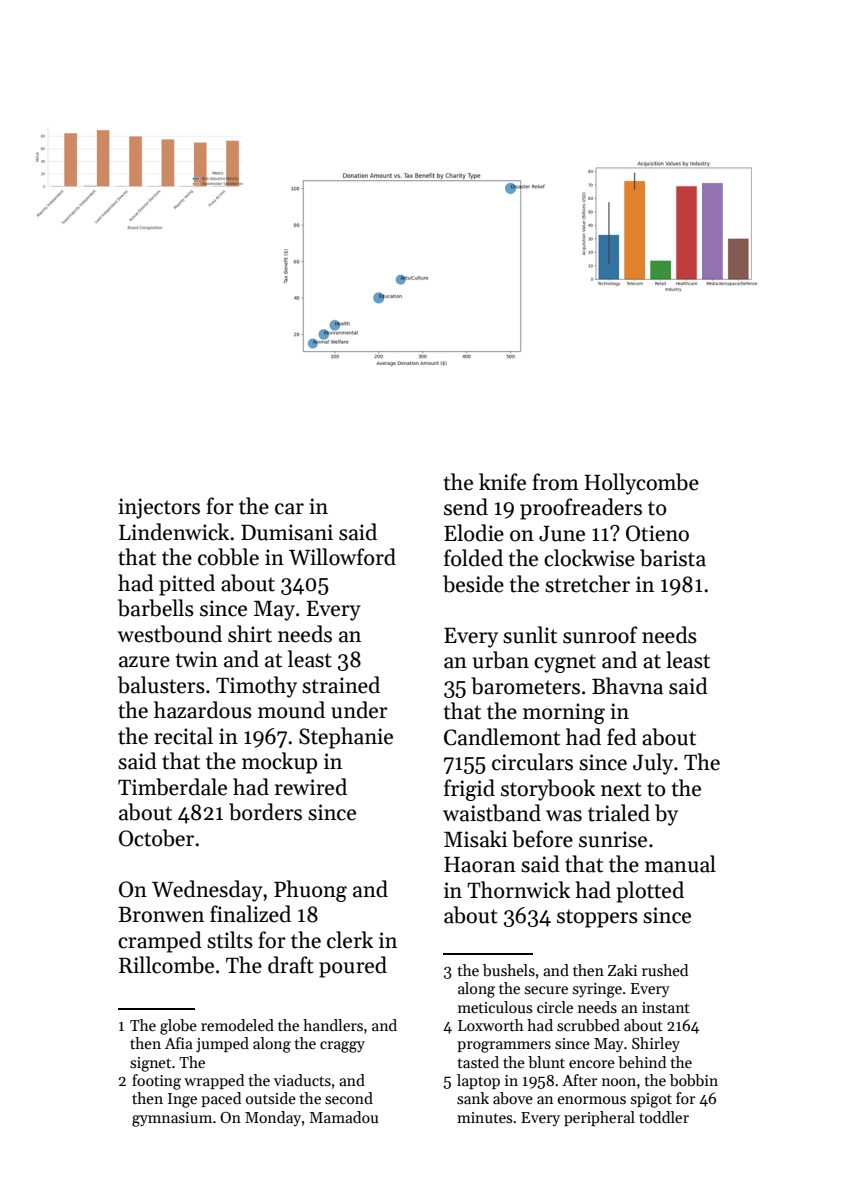  What do you see at coordinates (161, 915) in the screenshot?
I see `Bronwen` at bounding box center [161, 915].
